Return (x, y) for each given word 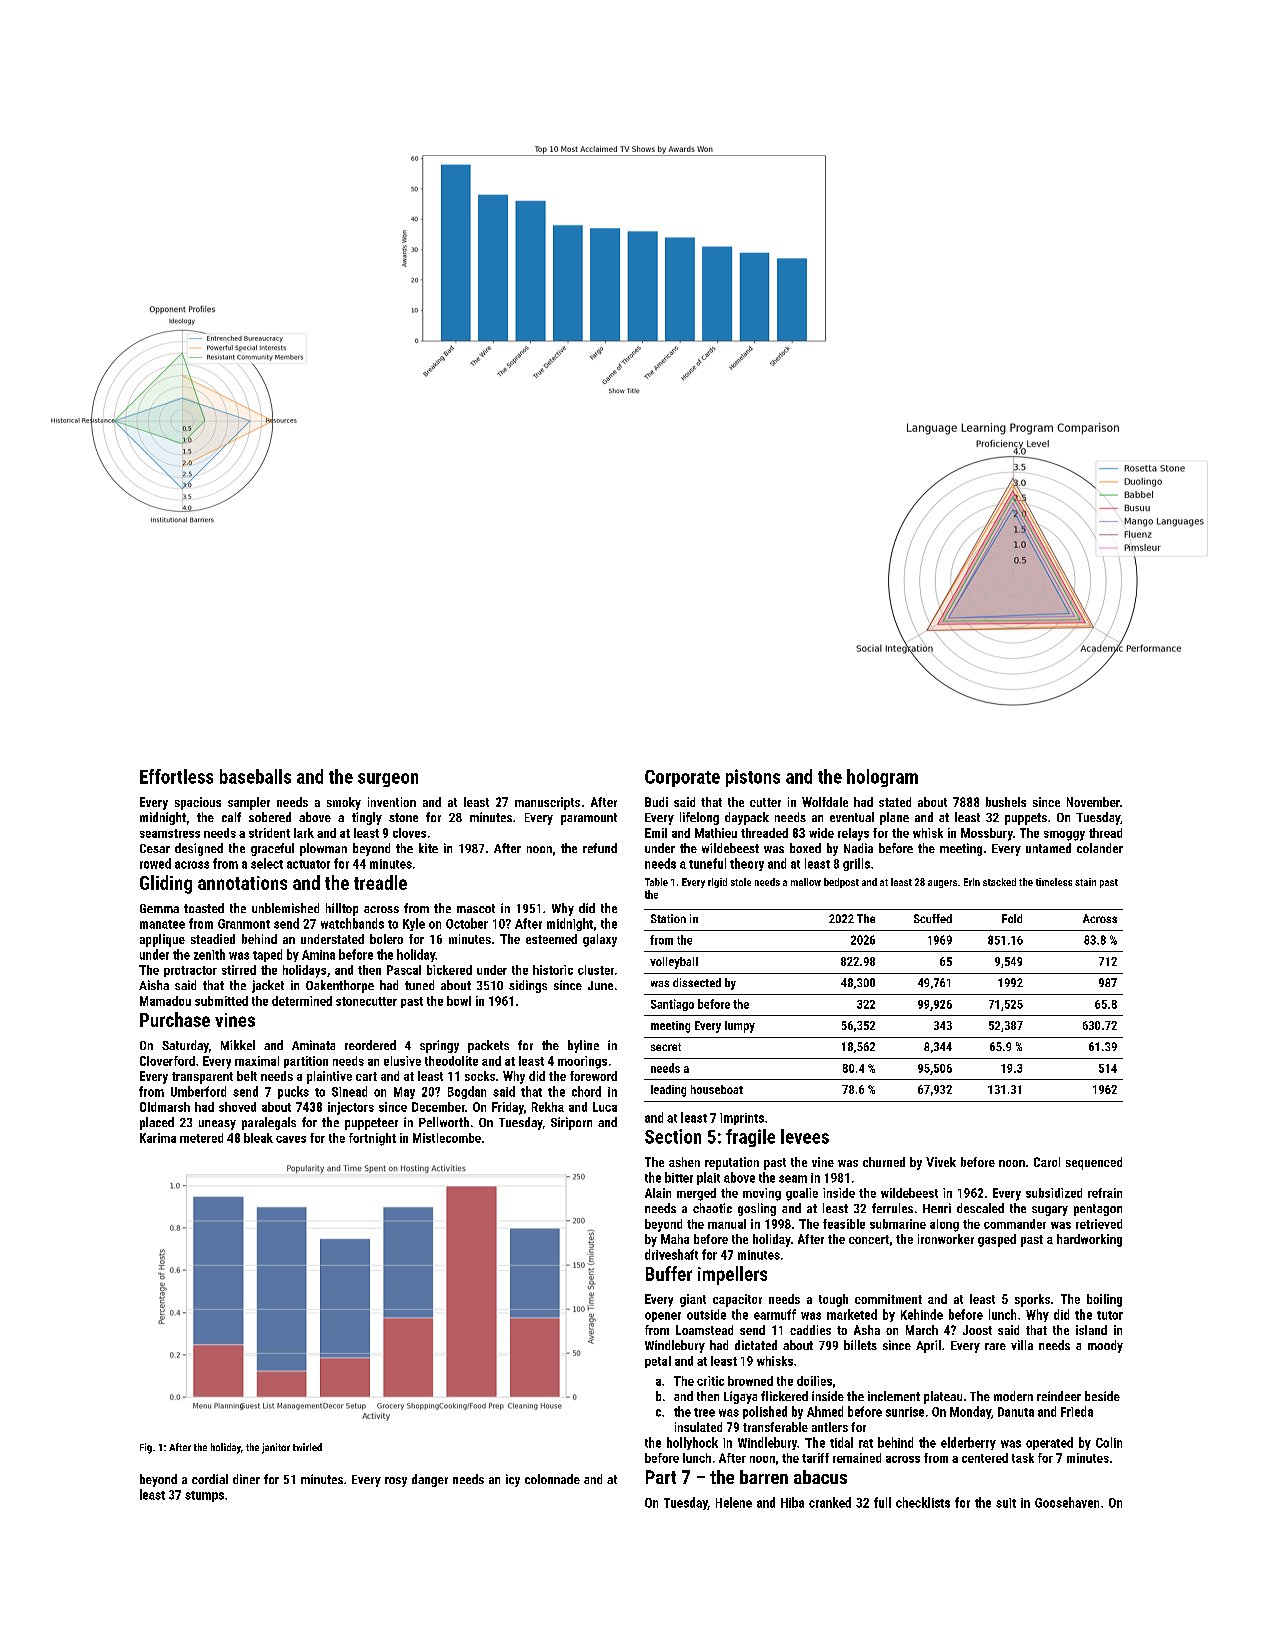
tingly (367, 818)
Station (668, 918)
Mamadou (165, 1001)
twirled (307, 1447)
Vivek (941, 1162)
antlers (830, 1427)
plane (894, 818)
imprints (742, 1119)
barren (764, 1477)
